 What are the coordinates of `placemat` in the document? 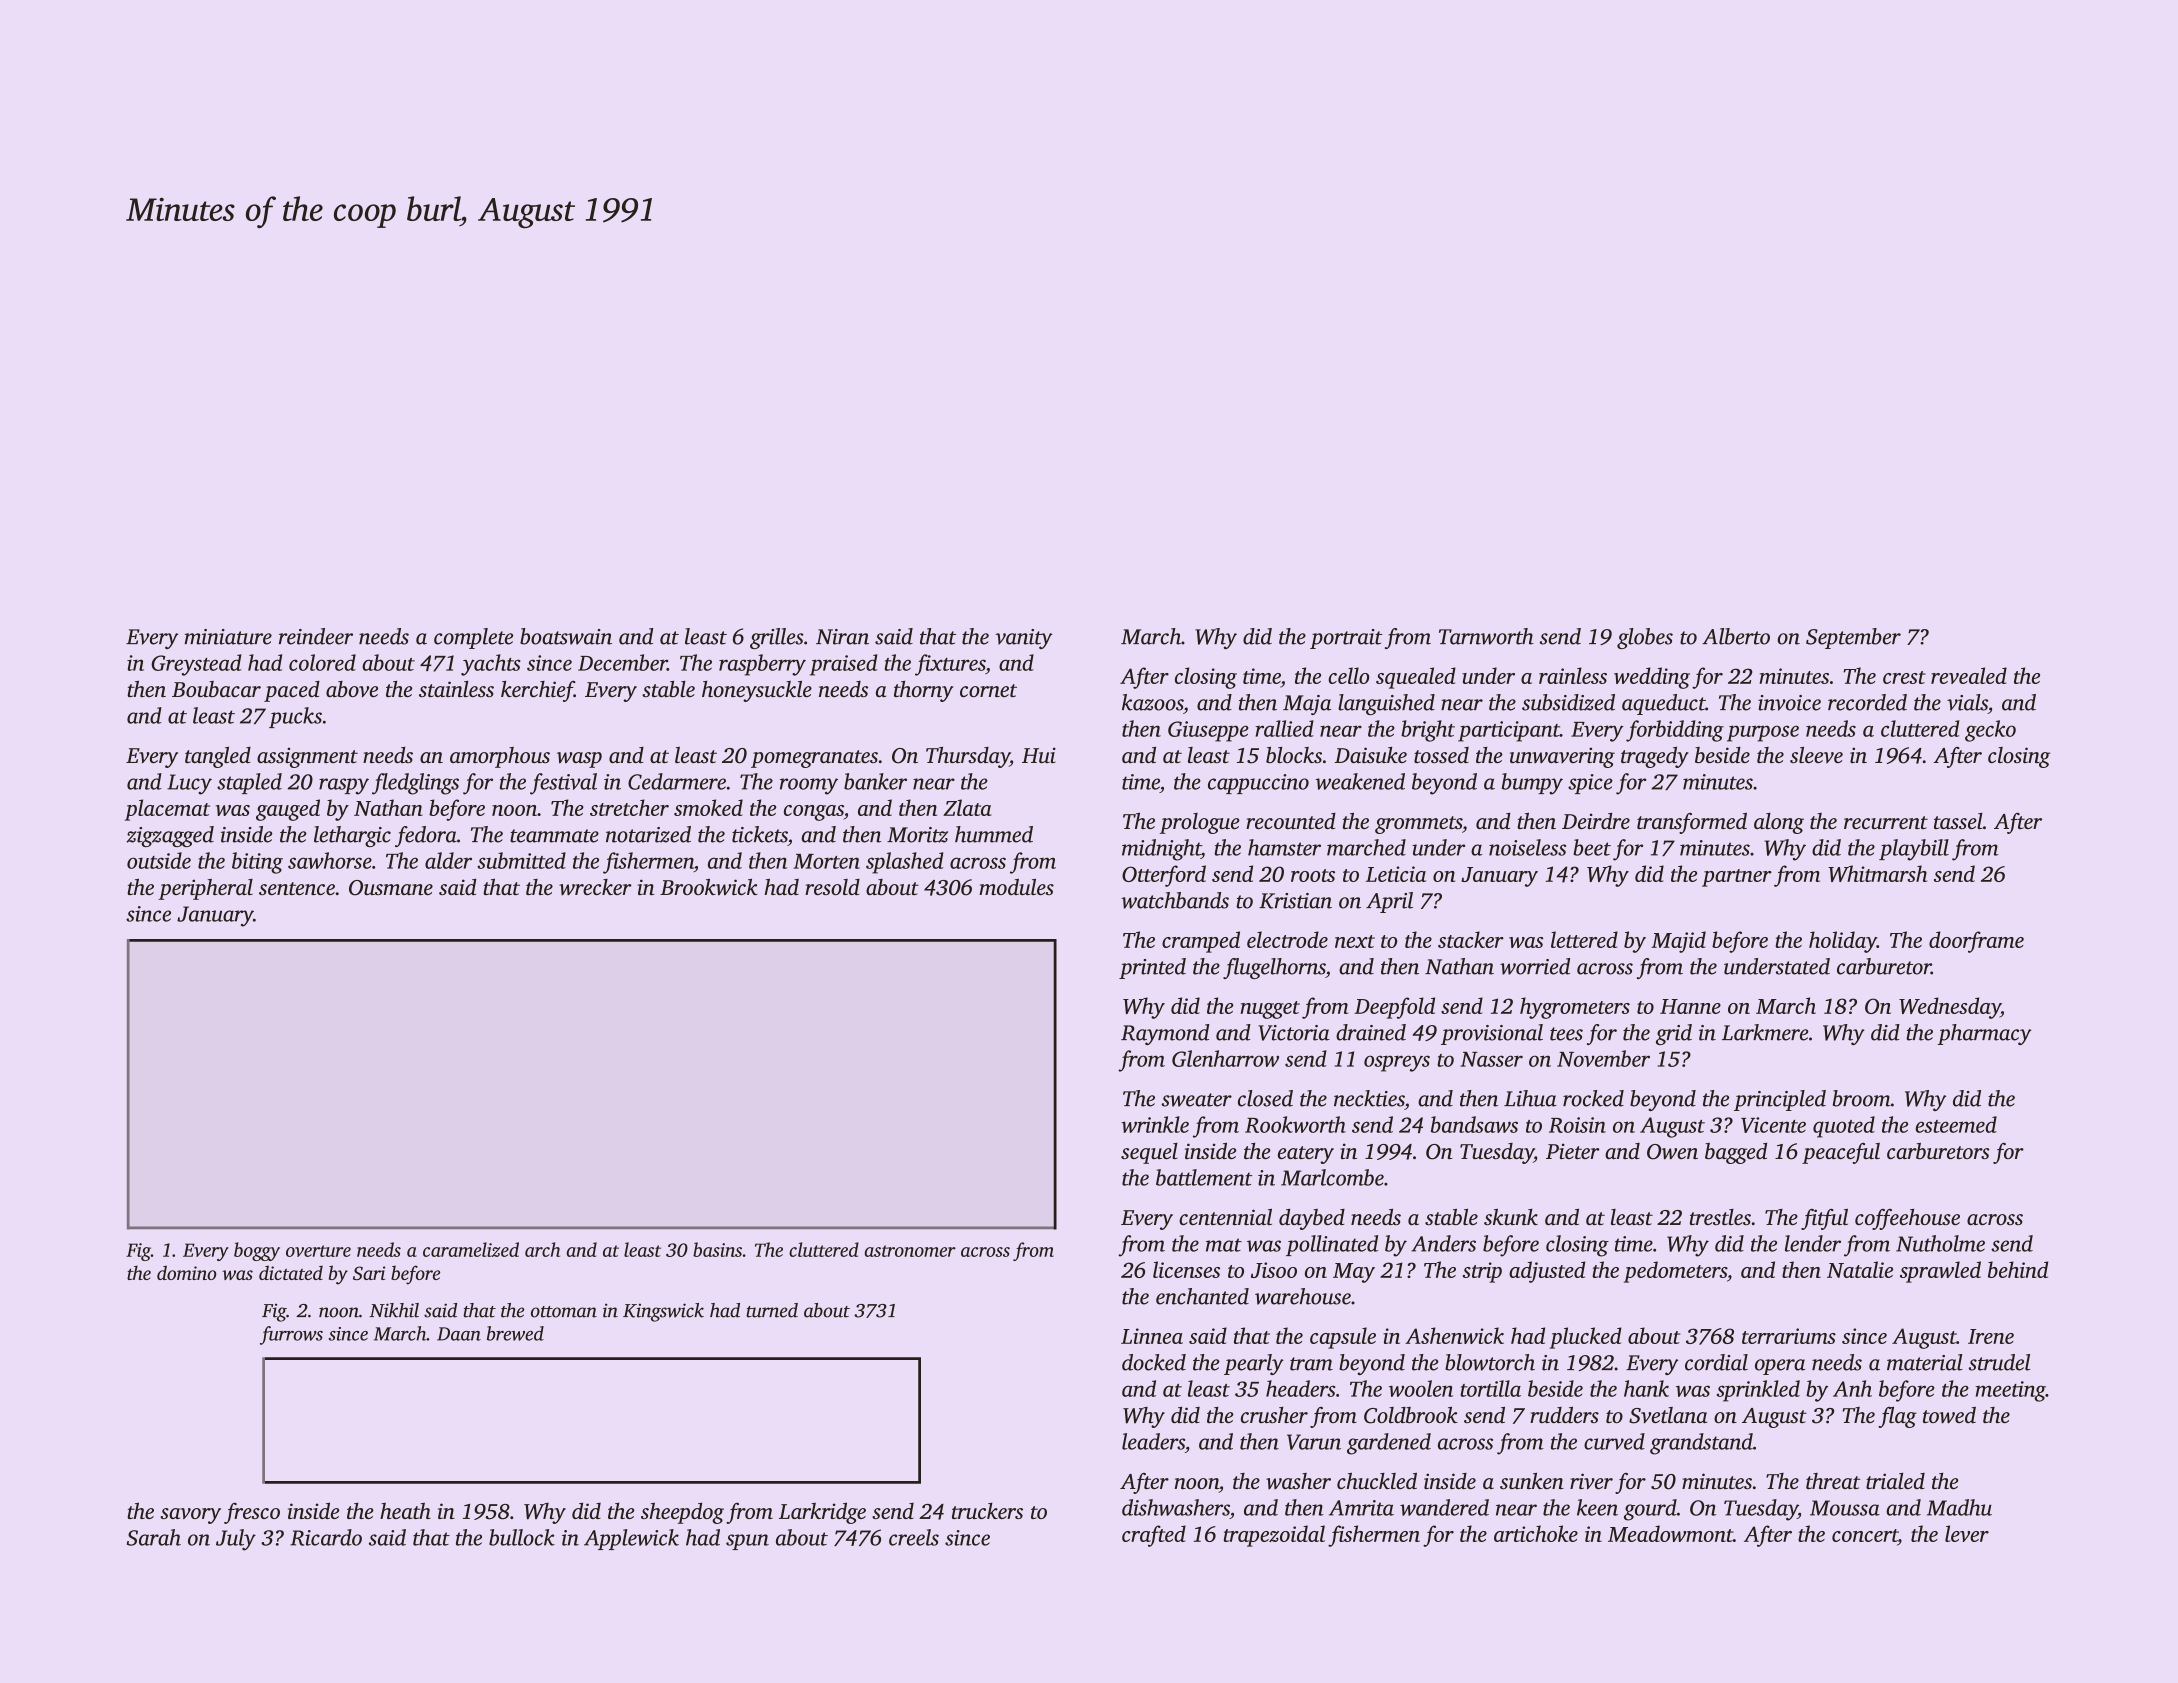 It's located at (167, 810).
